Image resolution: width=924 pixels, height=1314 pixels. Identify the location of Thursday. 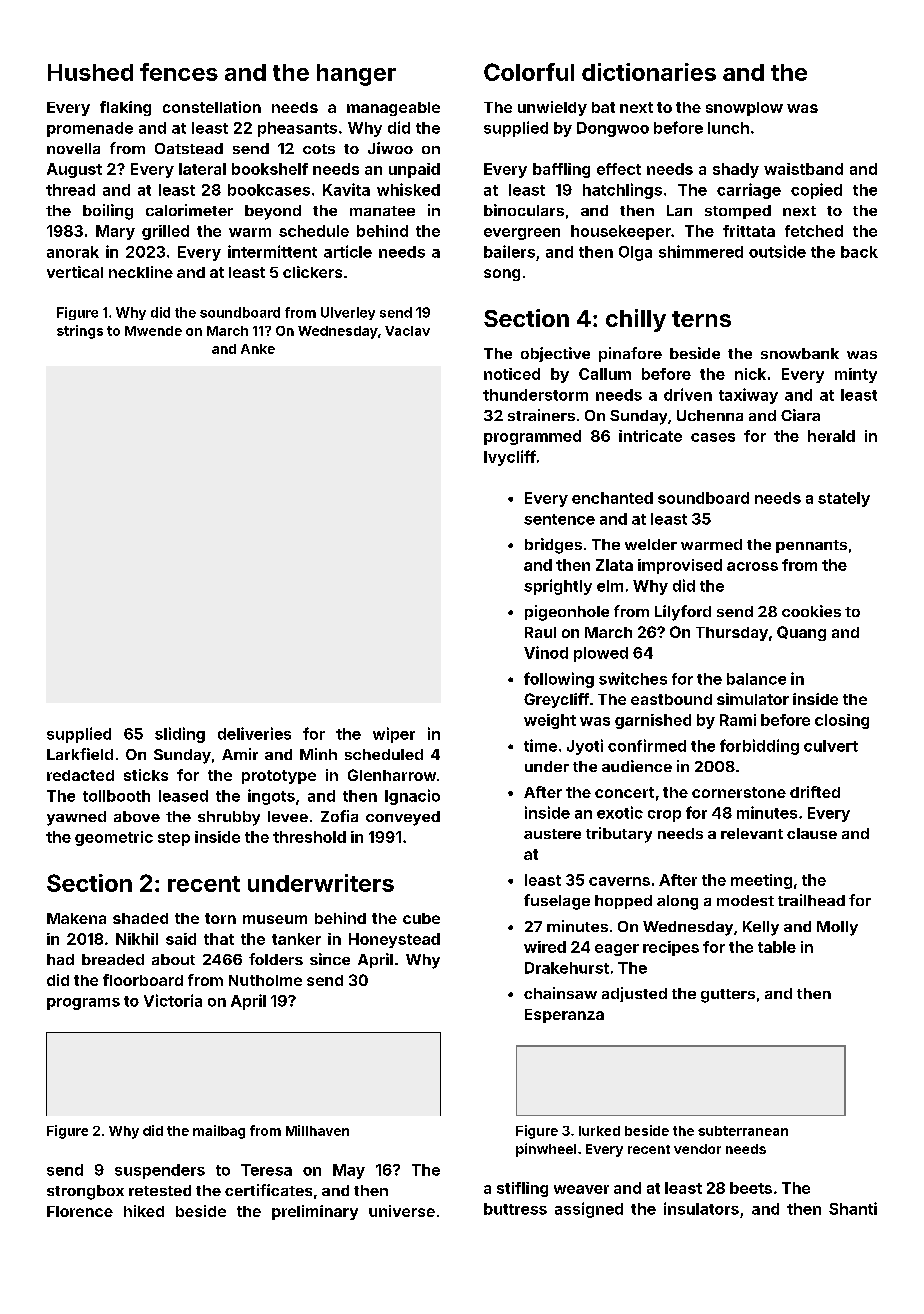
(732, 634).
